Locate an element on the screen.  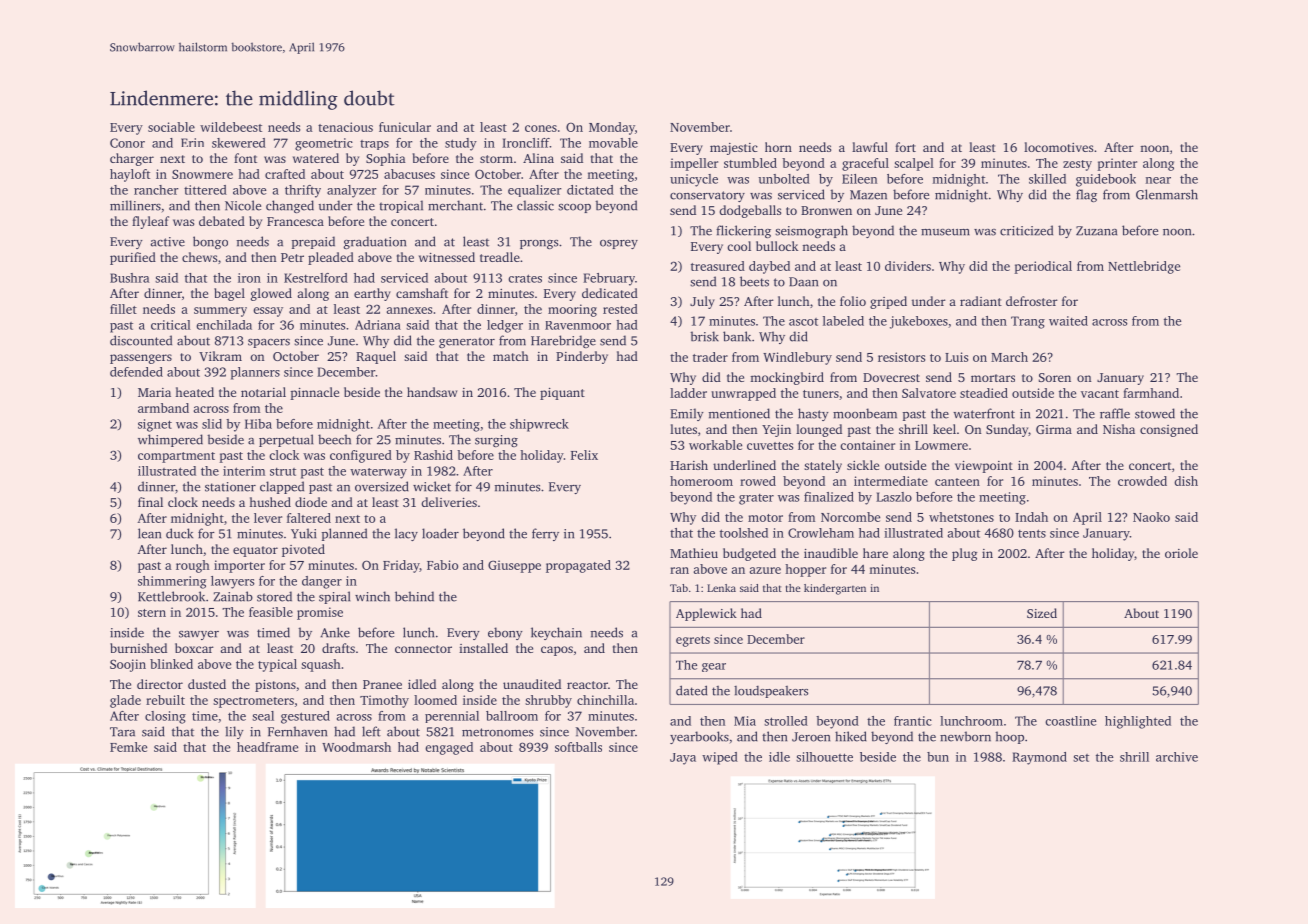
tenacious is located at coordinates (345, 127).
